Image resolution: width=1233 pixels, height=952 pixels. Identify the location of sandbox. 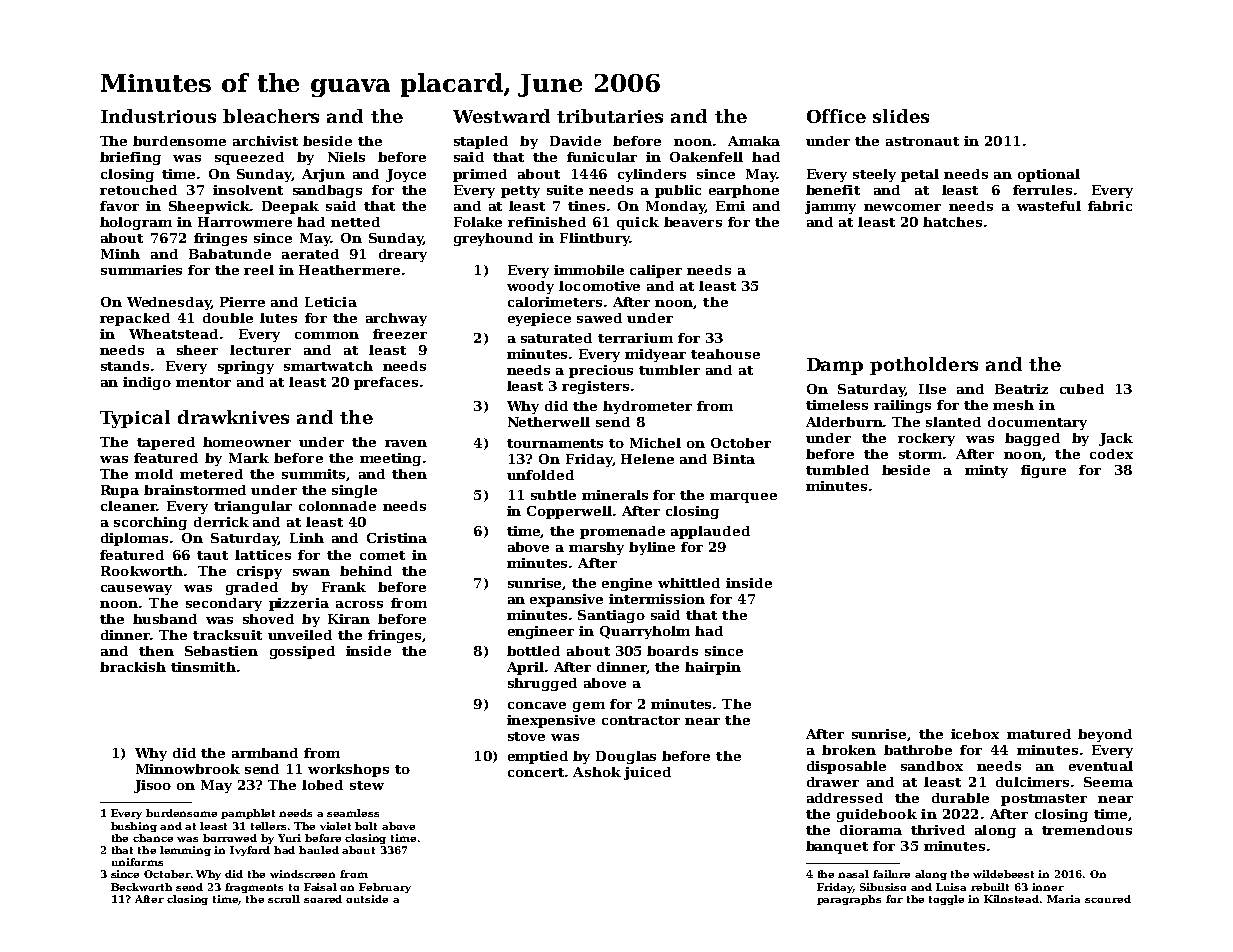
(932, 766).
